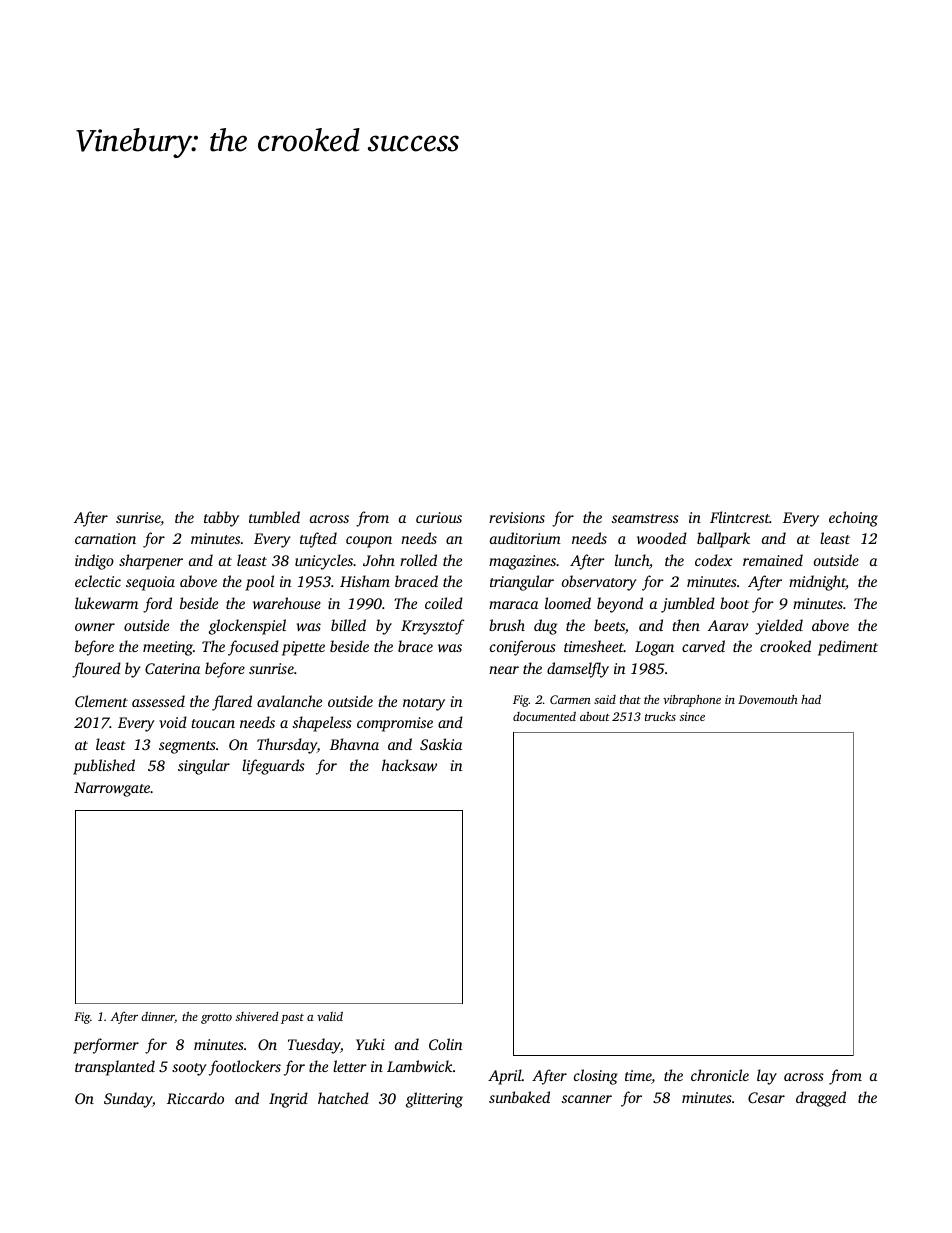  What do you see at coordinates (740, 517) in the document?
I see `Flintcrest` at bounding box center [740, 517].
